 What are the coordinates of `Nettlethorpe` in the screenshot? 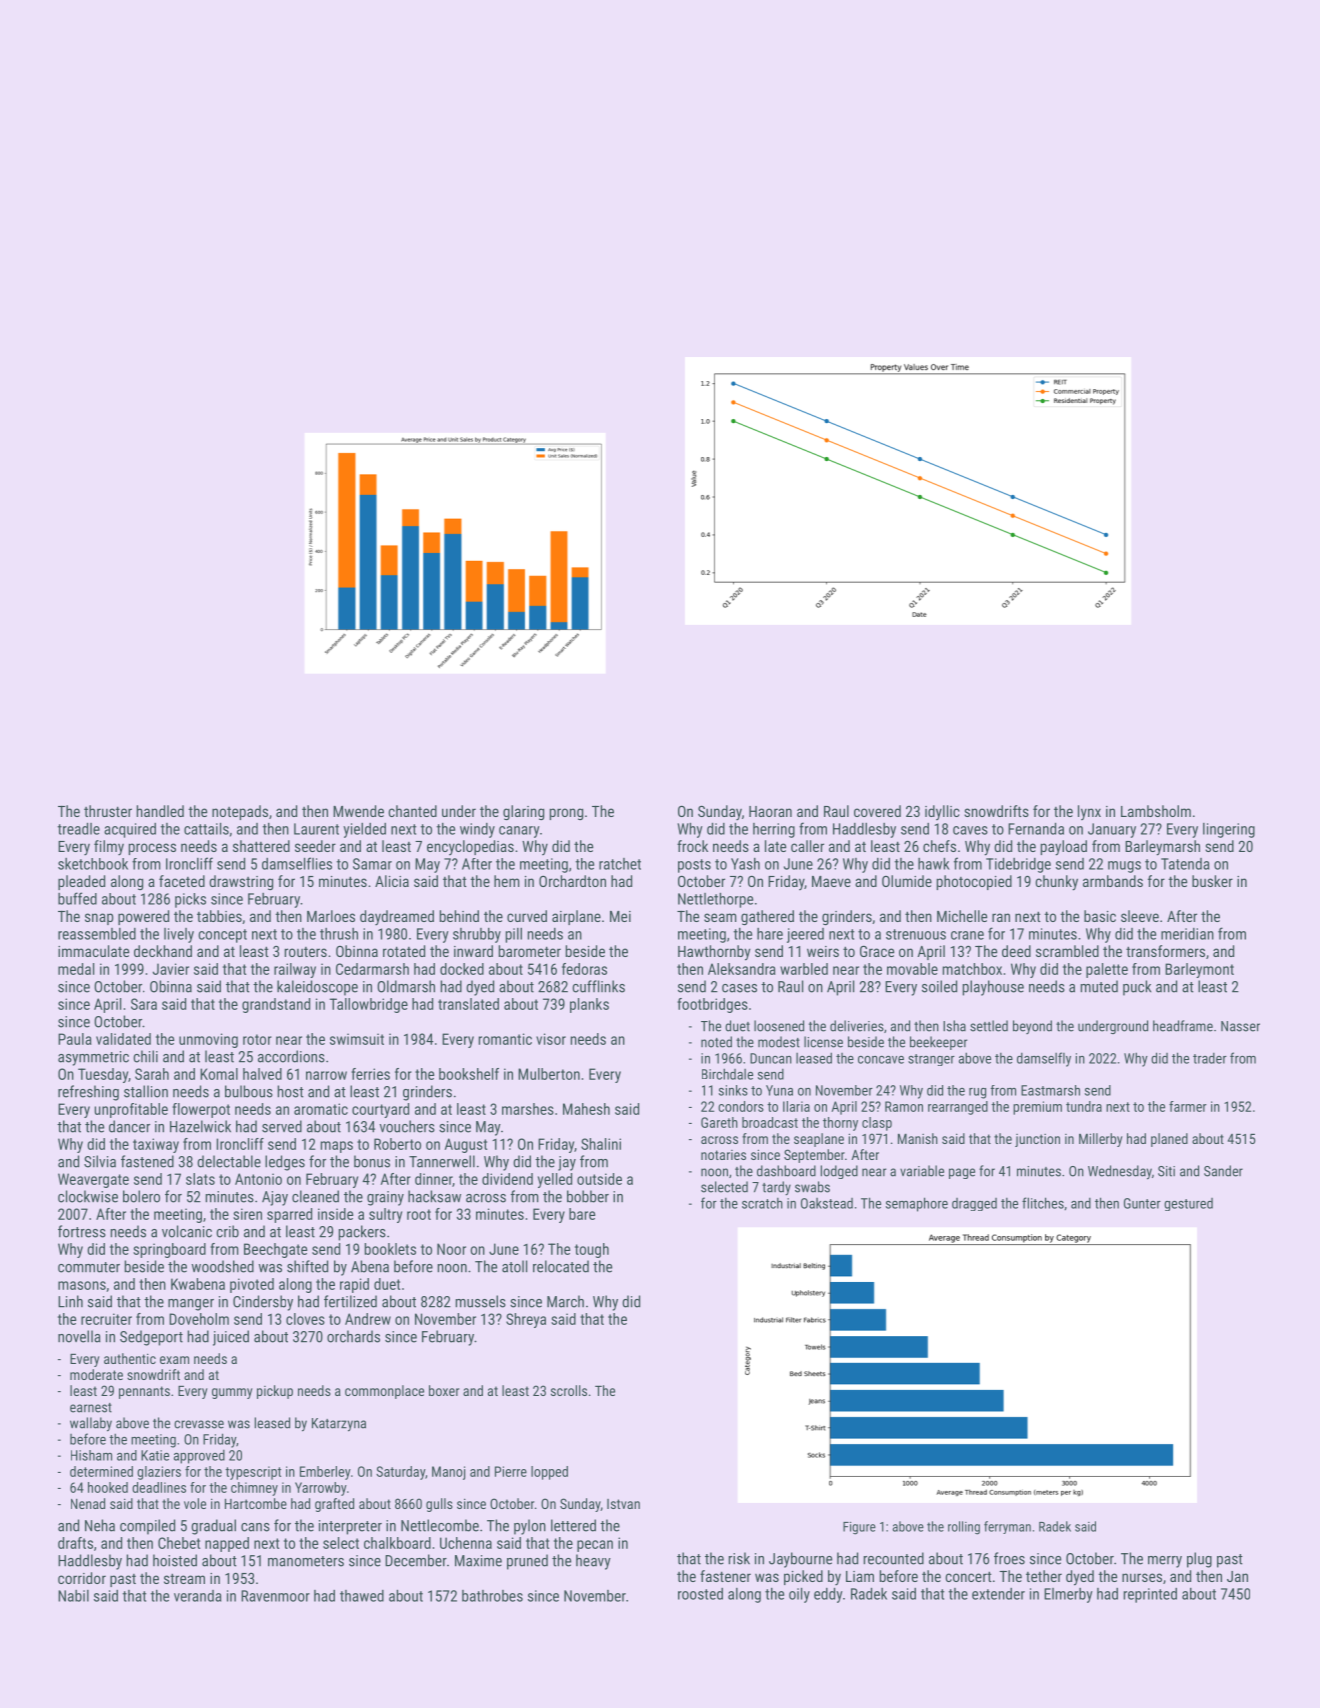 It's located at (715, 900).
